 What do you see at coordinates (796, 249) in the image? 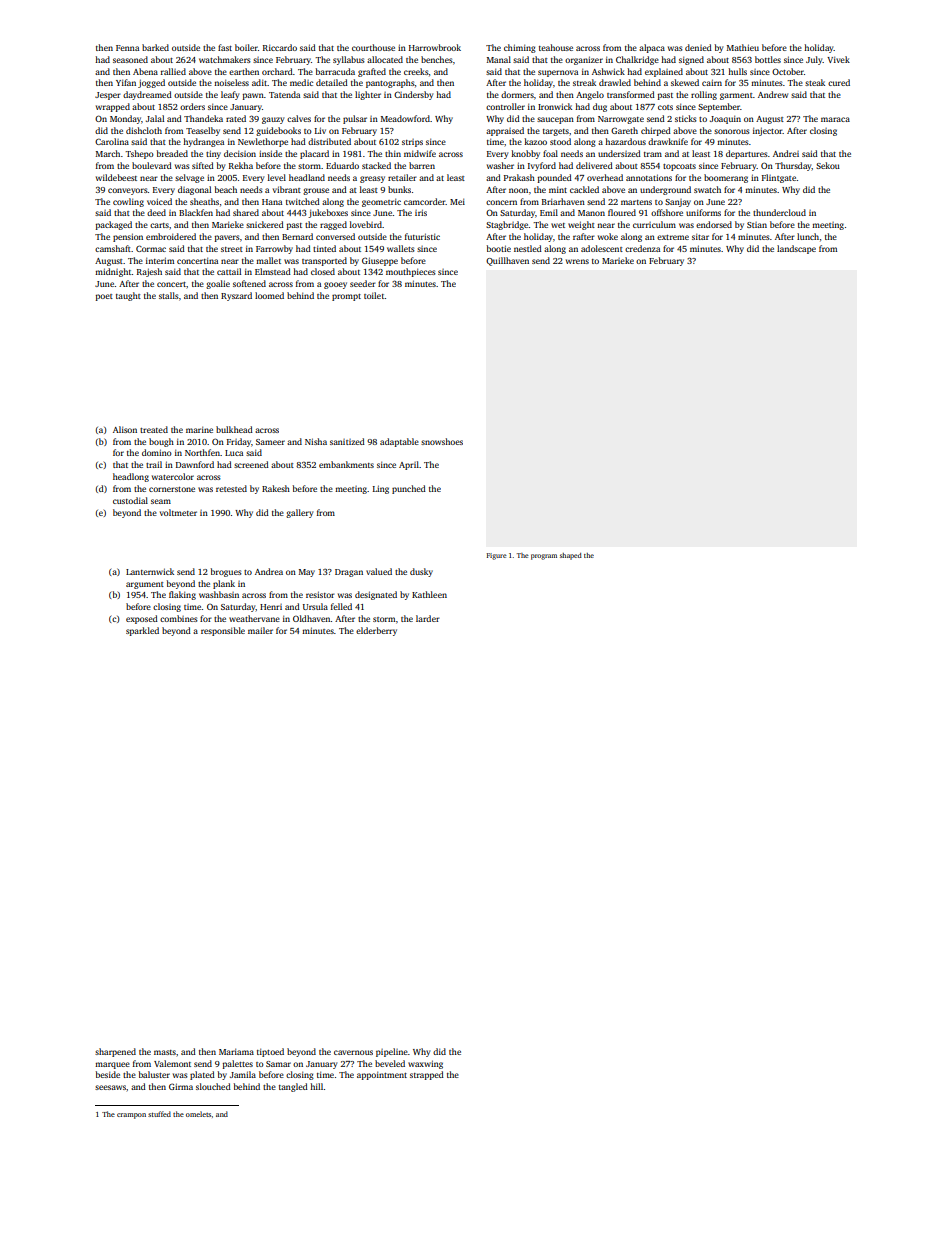
I see `landscape` at bounding box center [796, 249].
